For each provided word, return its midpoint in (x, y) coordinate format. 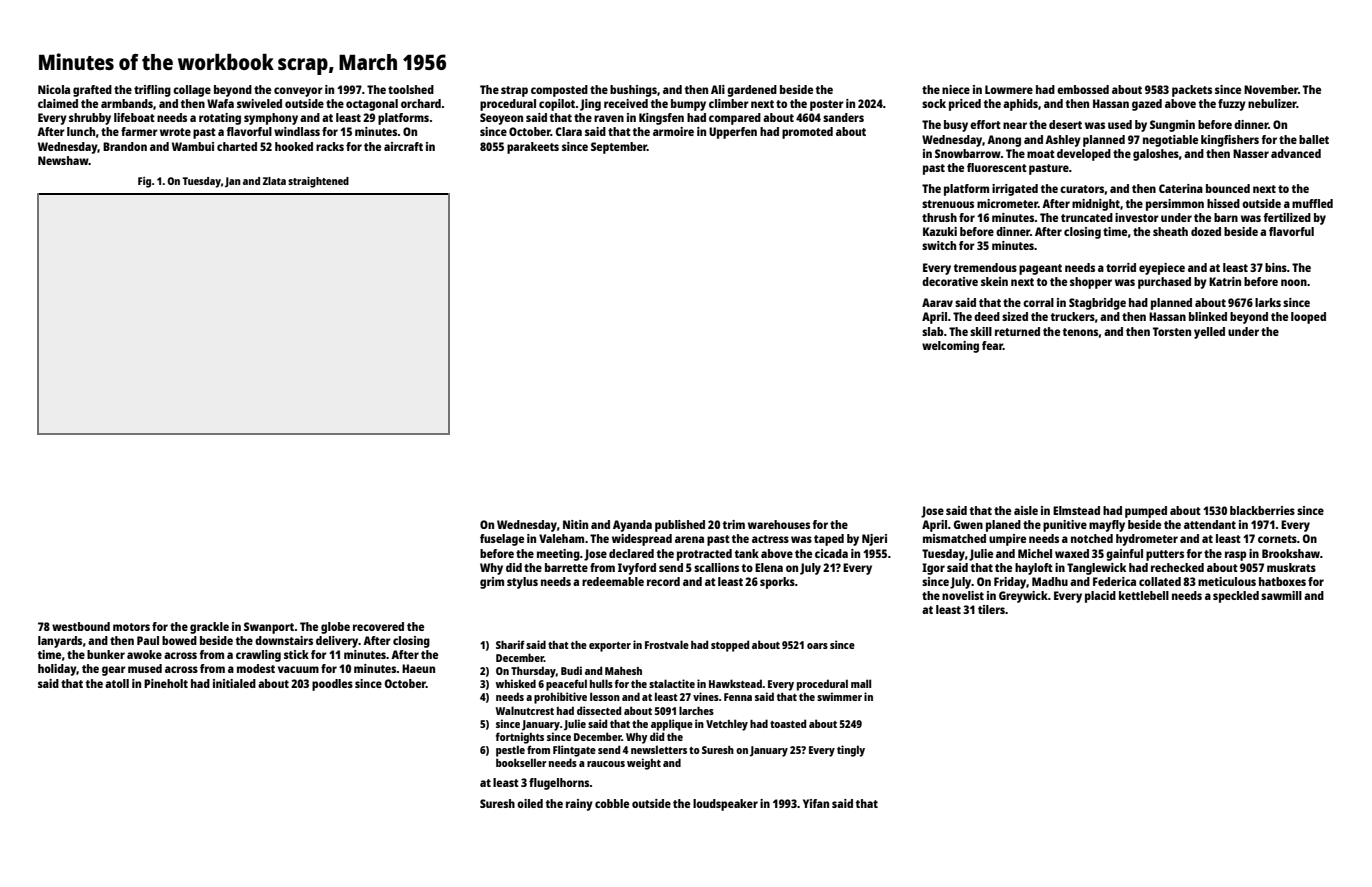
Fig (144, 182)
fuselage (502, 540)
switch (939, 245)
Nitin (575, 524)
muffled (1312, 203)
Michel (1035, 553)
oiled (530, 803)
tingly (851, 751)
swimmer (839, 696)
